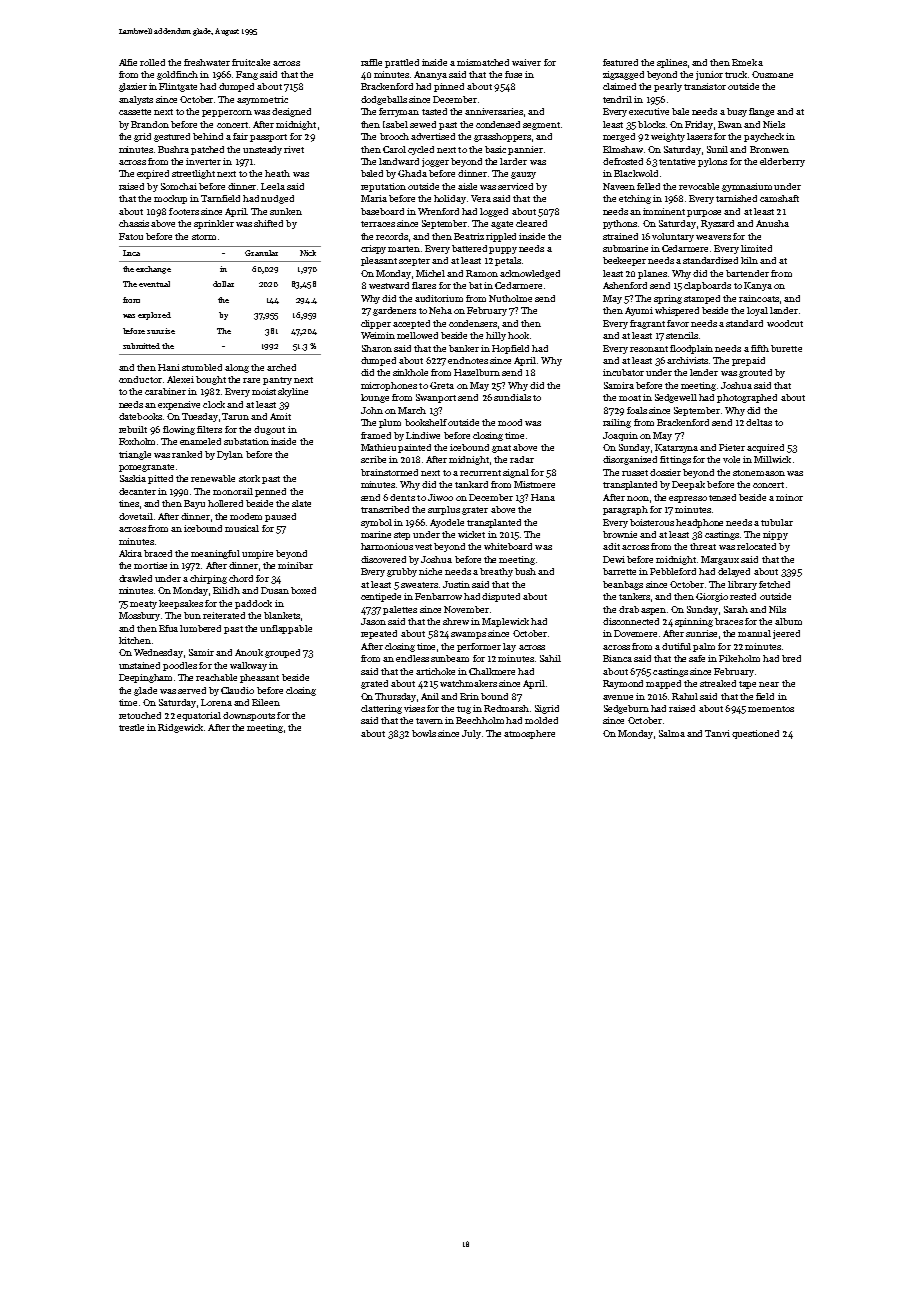  I want to click on acquired, so click(765, 448).
